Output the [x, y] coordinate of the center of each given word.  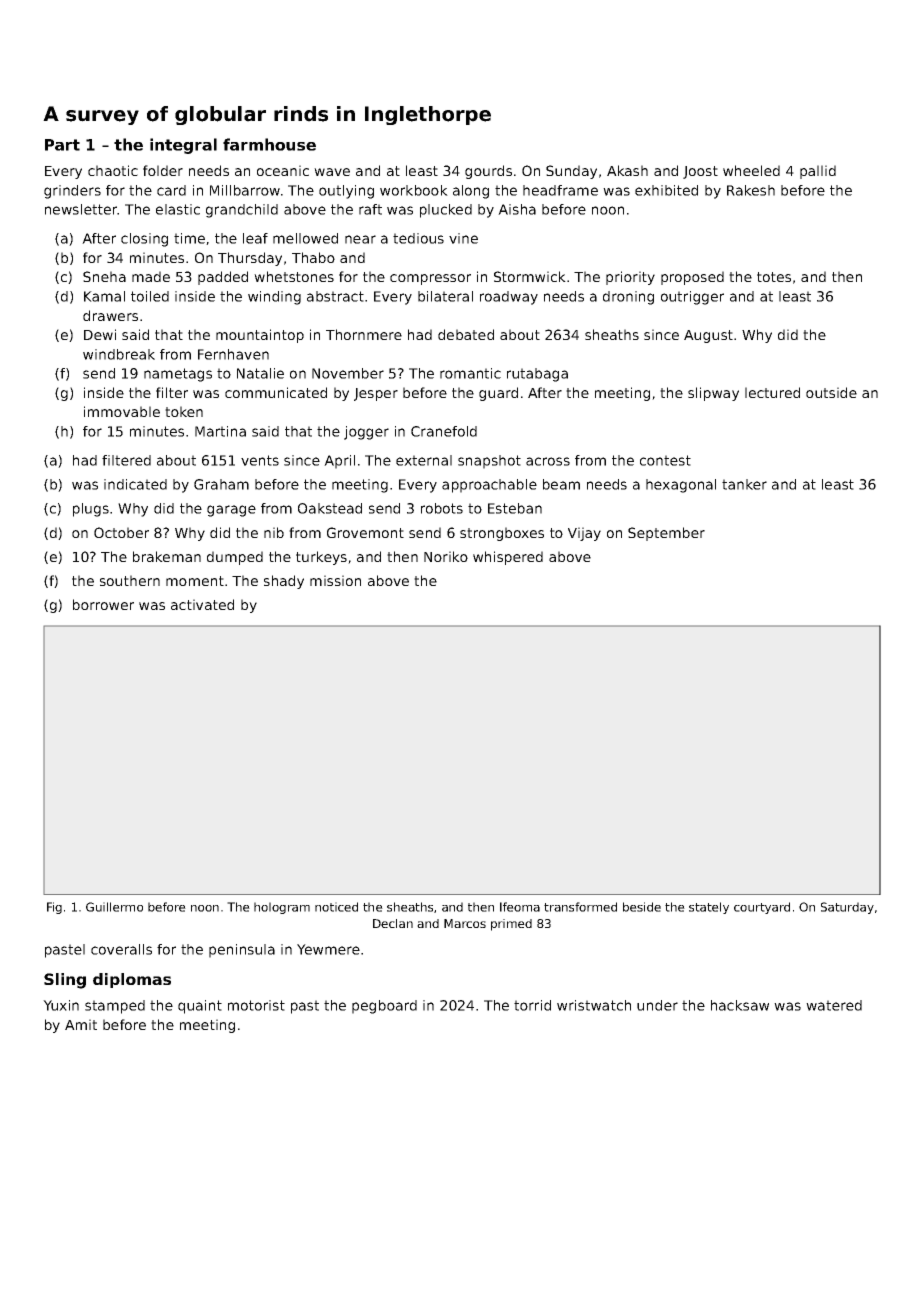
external [424, 460]
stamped [115, 1007]
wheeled [751, 170]
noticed [336, 907]
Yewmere [328, 949]
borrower [103, 604]
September [666, 534]
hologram [282, 908]
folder [163, 170]
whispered [508, 558]
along [471, 192]
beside [642, 907]
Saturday [847, 908]
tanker [744, 484]
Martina [220, 431]
